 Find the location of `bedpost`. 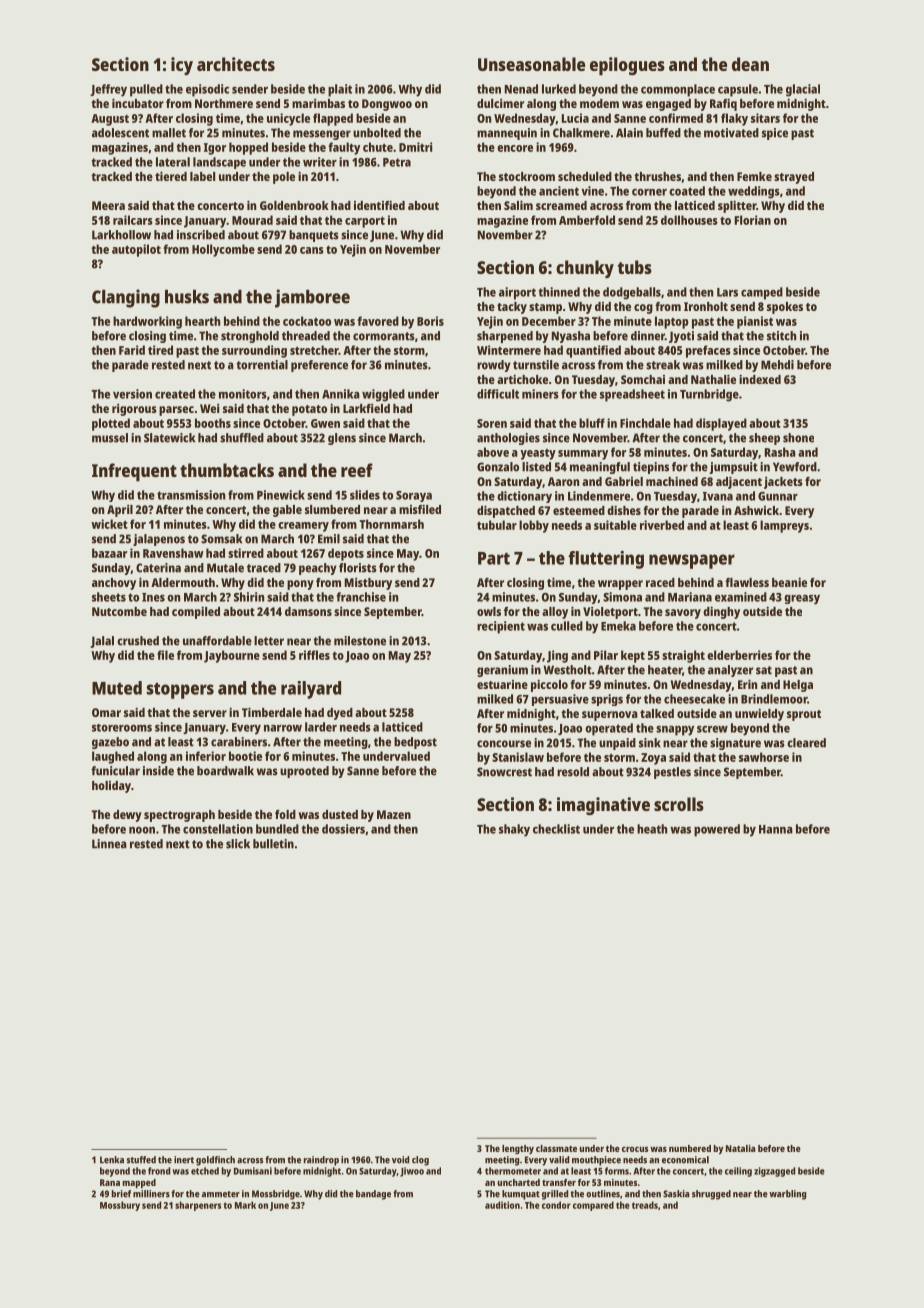

bedpost is located at coordinates (415, 743).
